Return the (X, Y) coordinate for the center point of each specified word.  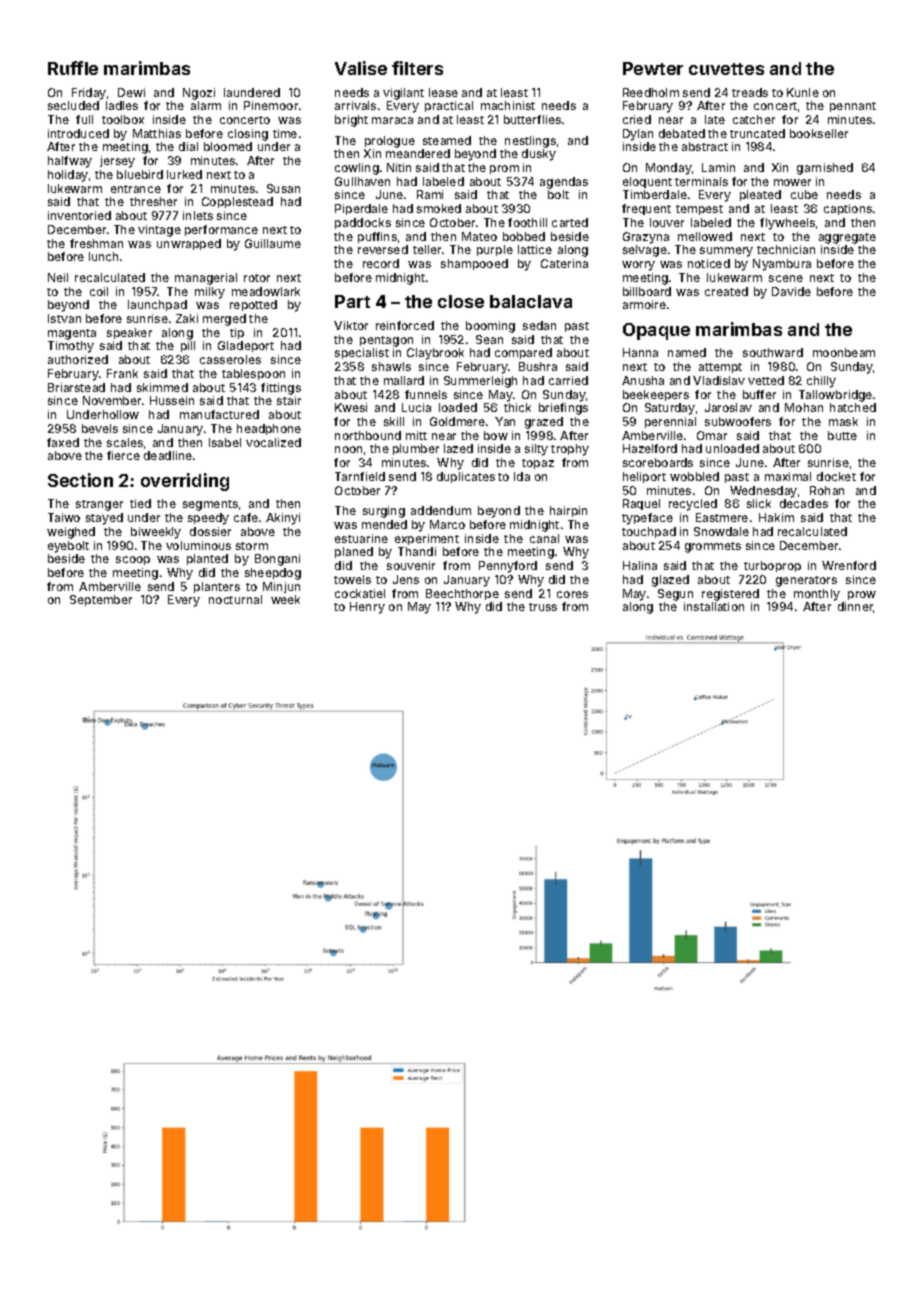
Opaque (656, 331)
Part (352, 301)
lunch (103, 256)
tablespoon (253, 374)
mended (384, 524)
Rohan (827, 490)
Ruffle (73, 68)
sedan (539, 325)
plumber (416, 449)
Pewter (653, 68)
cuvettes (726, 69)
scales (125, 442)
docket (836, 476)
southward (773, 352)
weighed (71, 533)
